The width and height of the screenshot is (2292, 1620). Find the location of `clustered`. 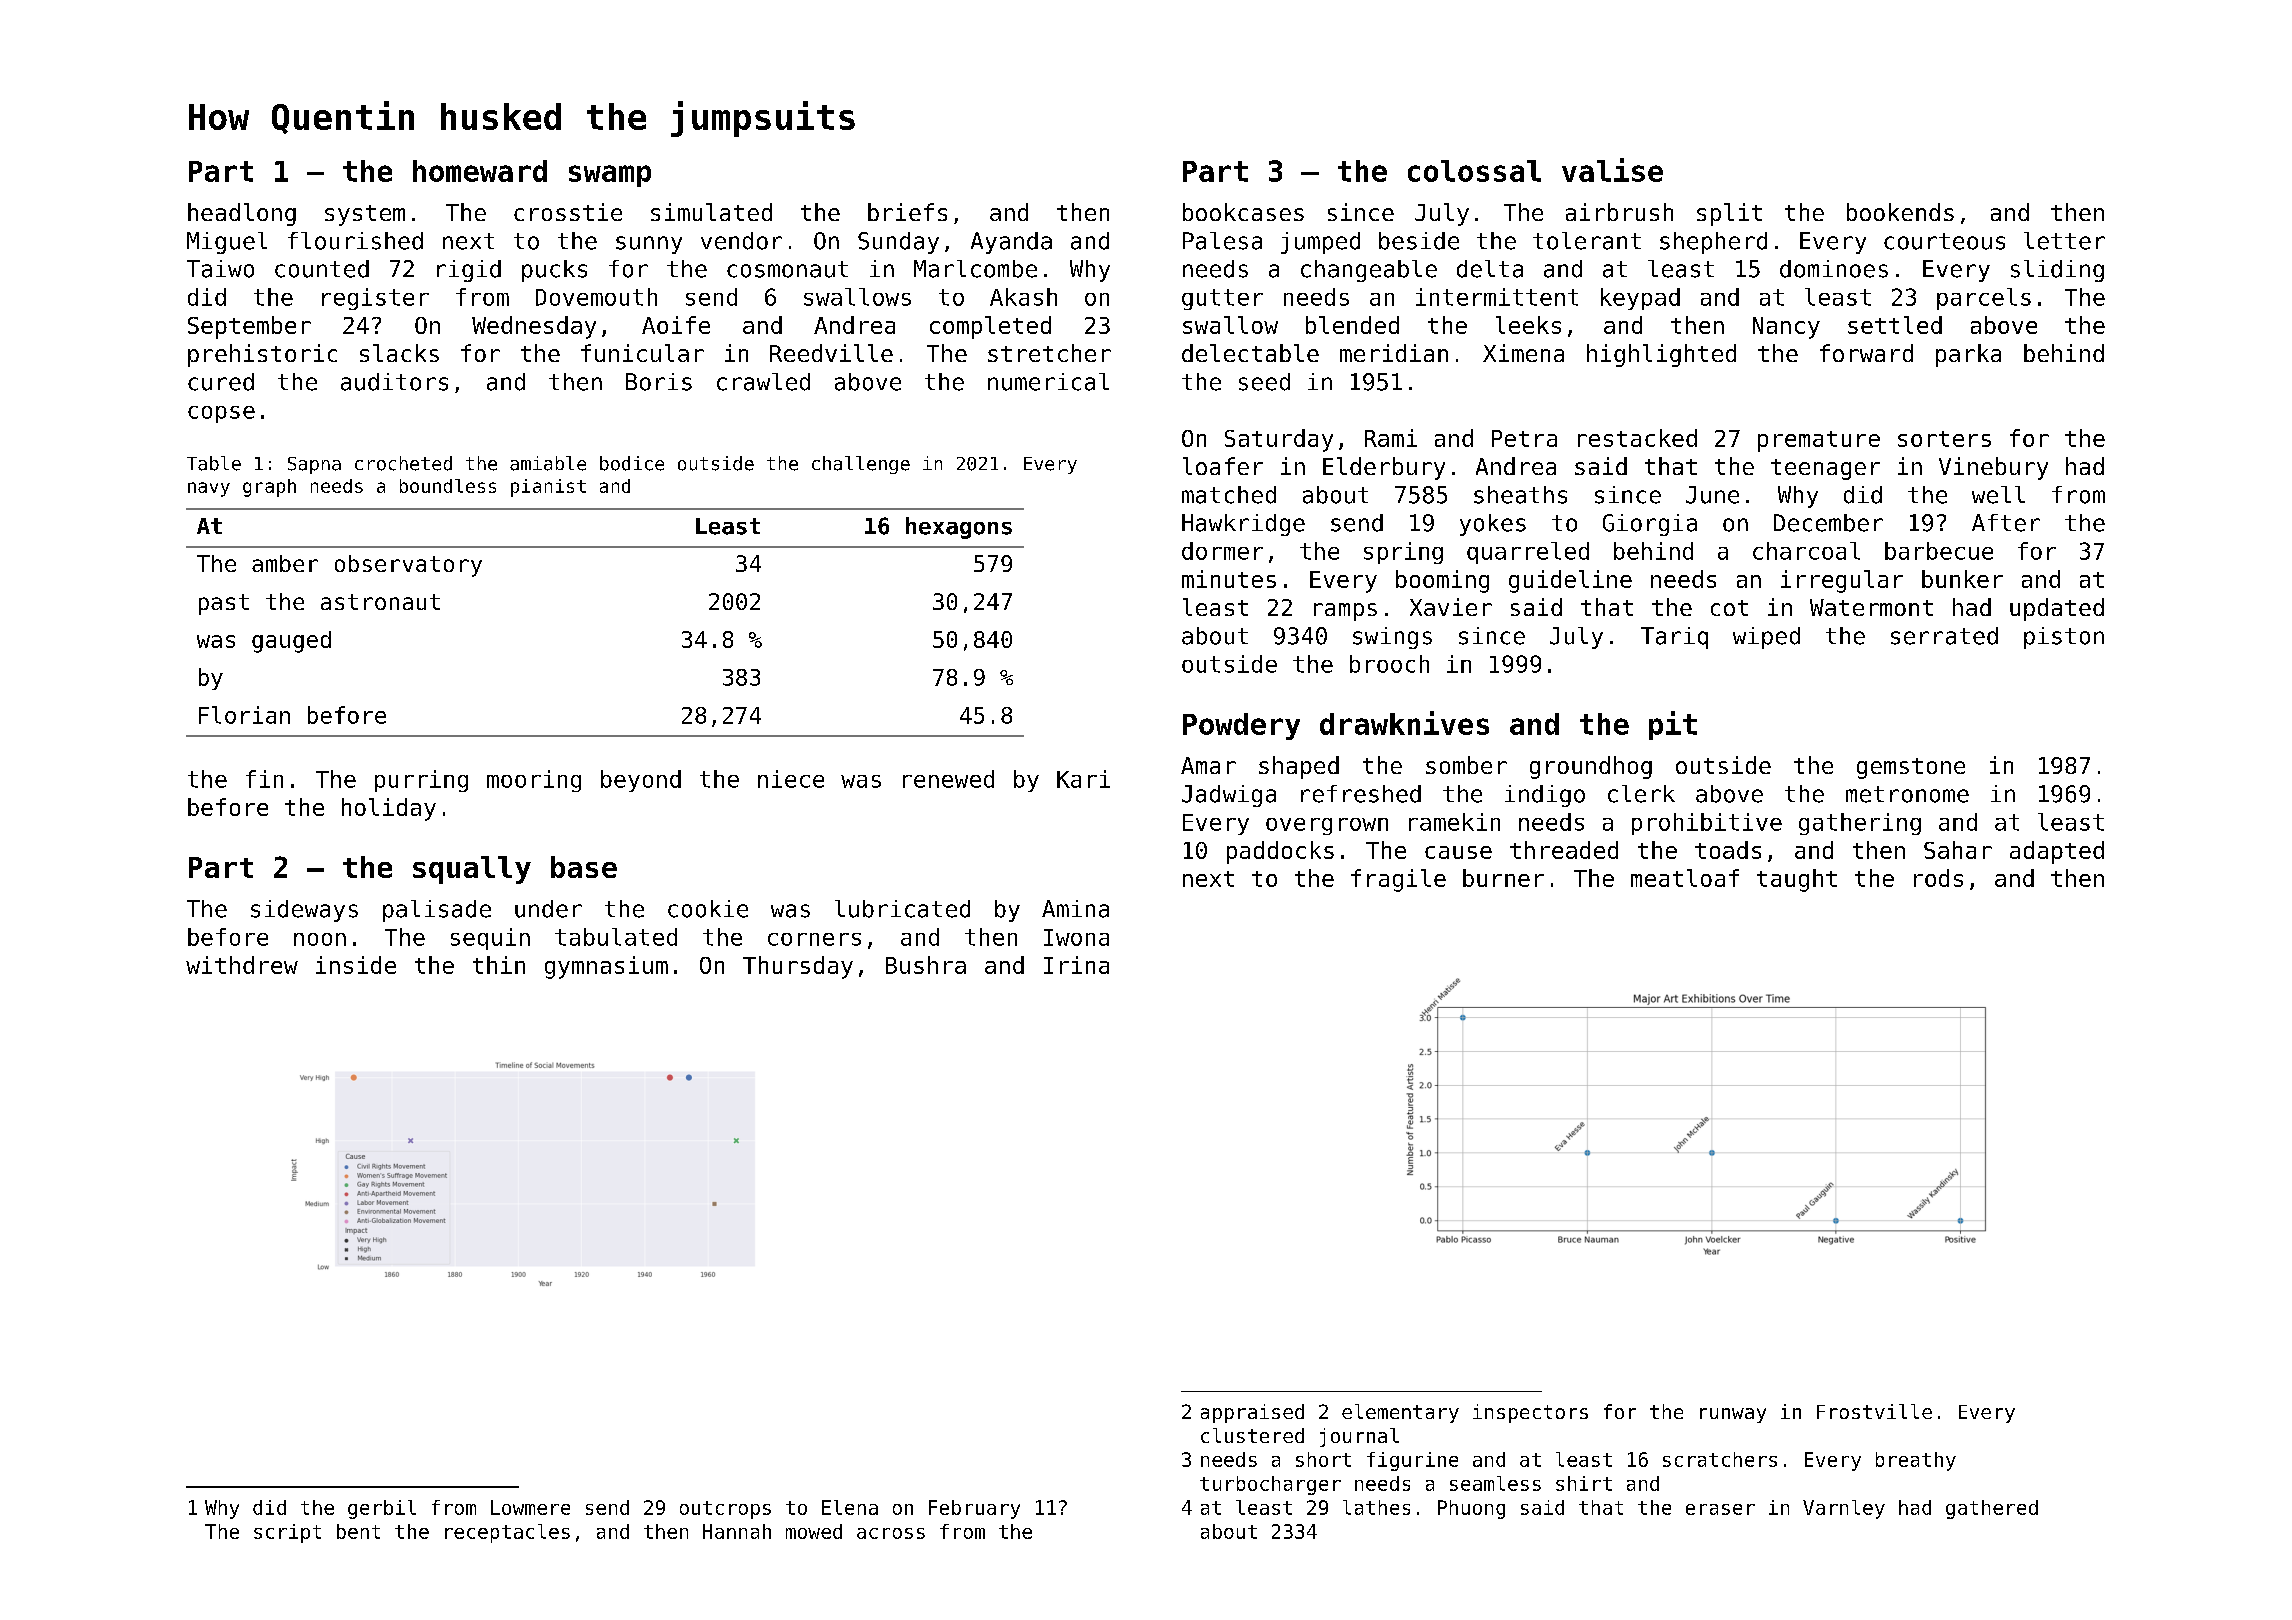

clustered is located at coordinates (1252, 1435).
